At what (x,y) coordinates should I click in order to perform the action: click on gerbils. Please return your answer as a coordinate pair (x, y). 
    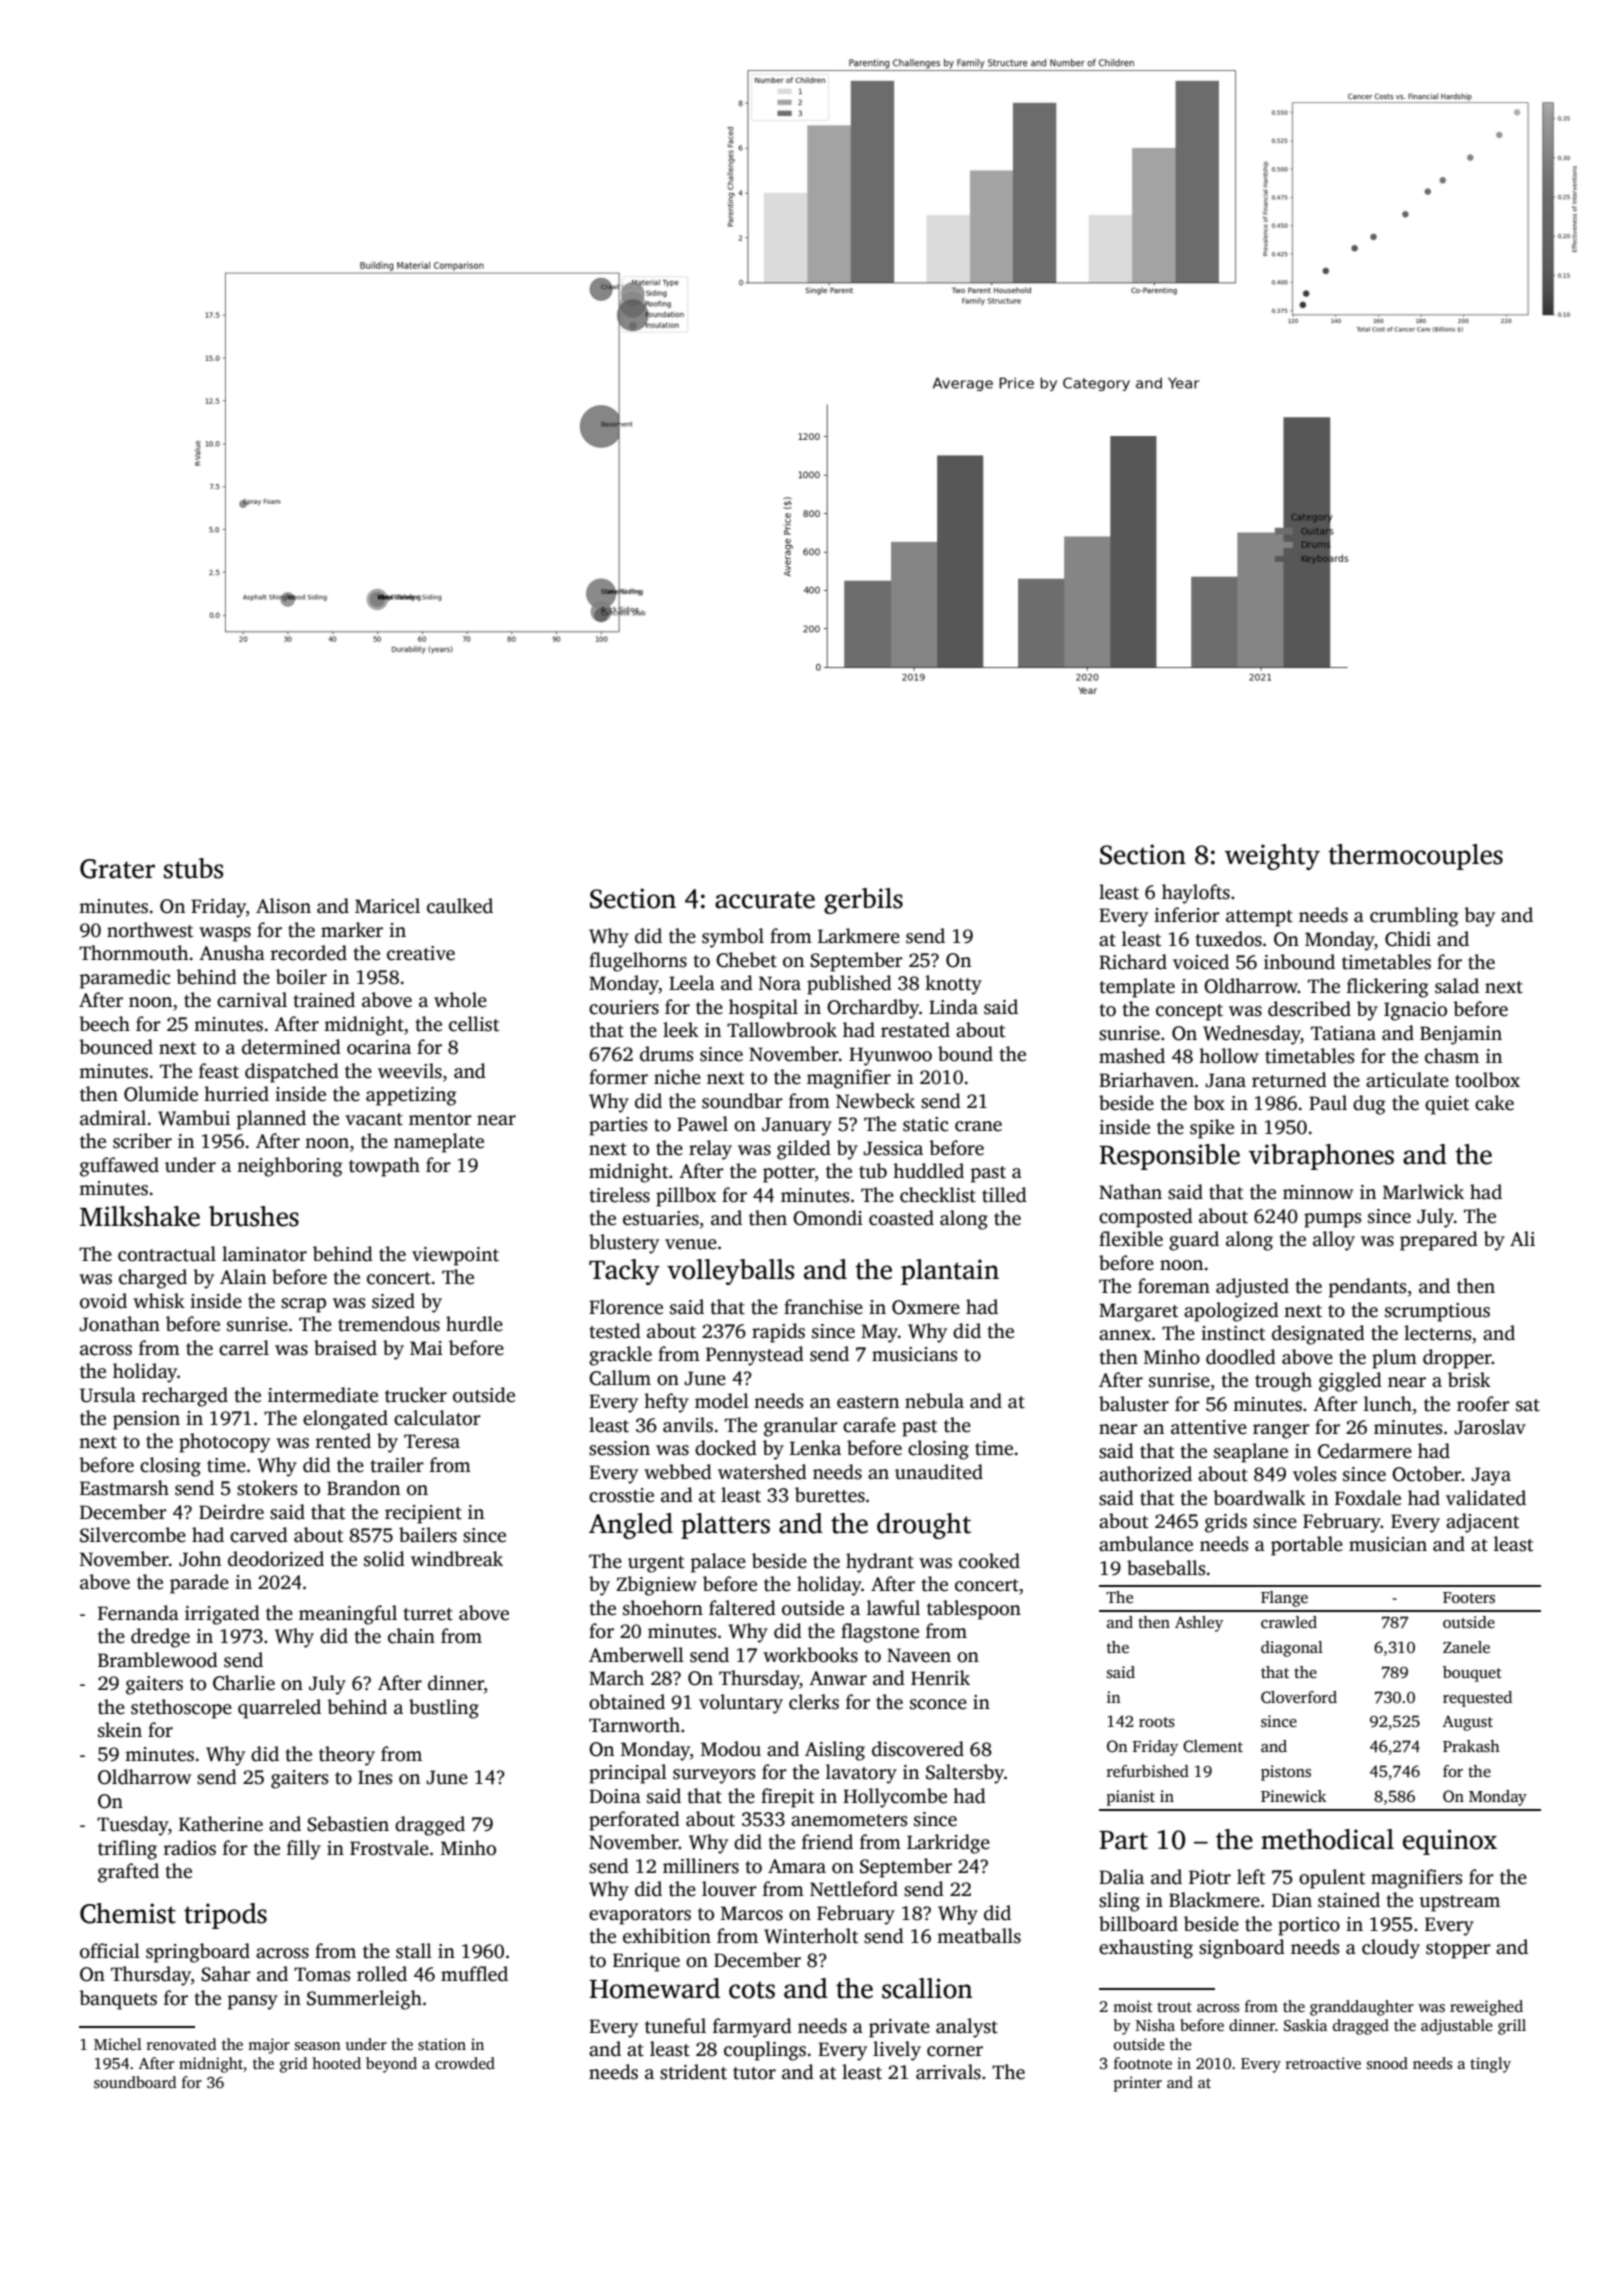
    Looking at the image, I should click on (863, 901).
